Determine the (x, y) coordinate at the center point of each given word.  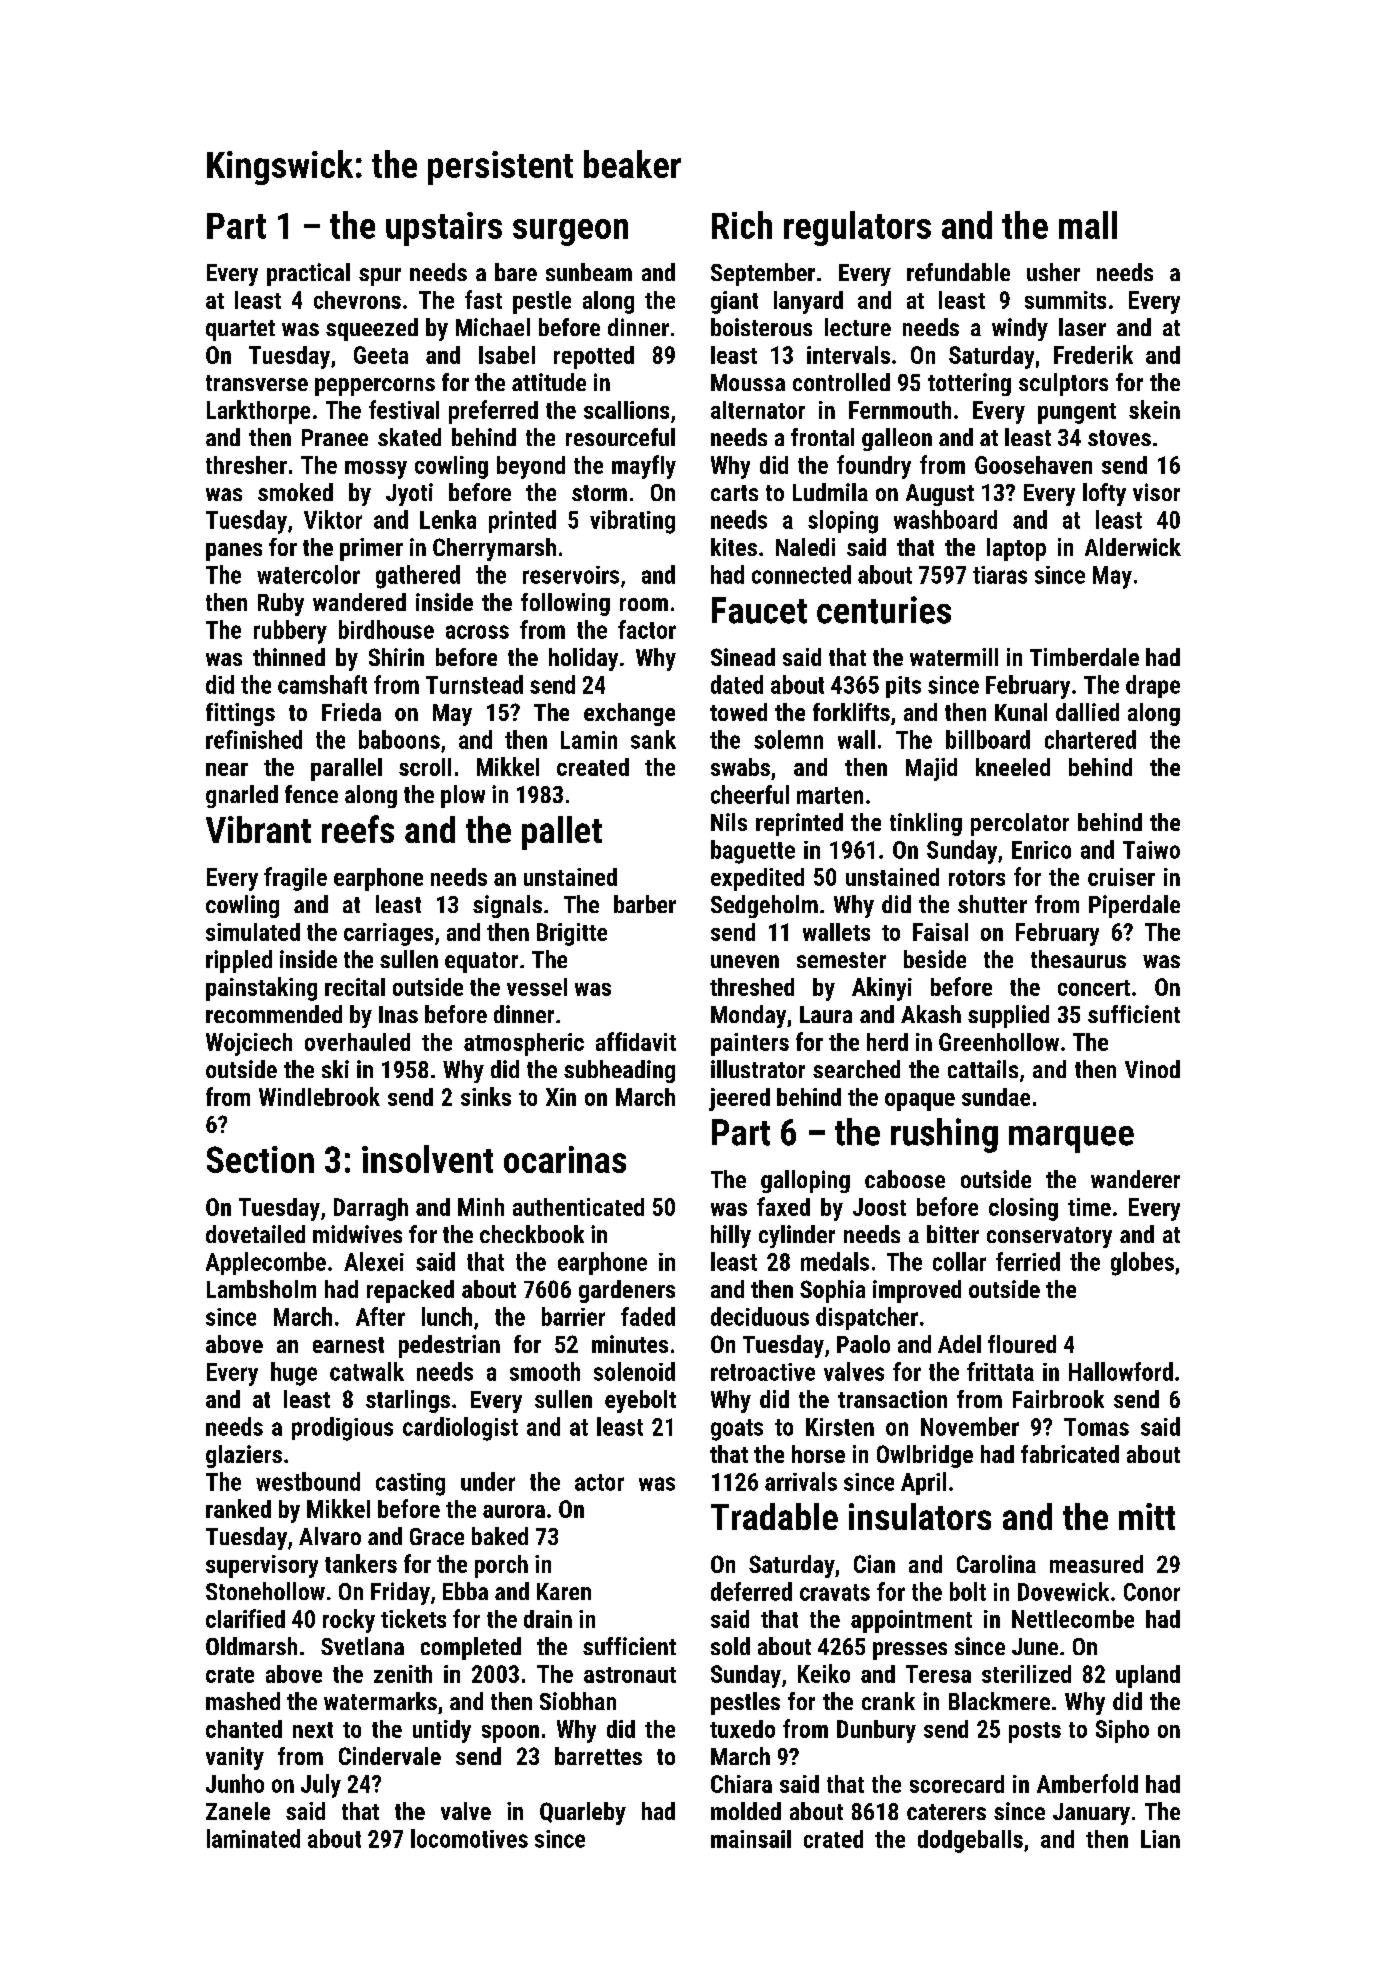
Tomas (1096, 1427)
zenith (403, 1674)
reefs (358, 829)
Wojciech (249, 1044)
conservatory (1049, 1237)
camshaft (322, 684)
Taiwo (1151, 850)
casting (410, 1484)
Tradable (774, 1516)
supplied (1008, 1016)
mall (1088, 225)
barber (645, 904)
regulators (857, 228)
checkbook (532, 1234)
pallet (562, 833)
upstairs (444, 229)
